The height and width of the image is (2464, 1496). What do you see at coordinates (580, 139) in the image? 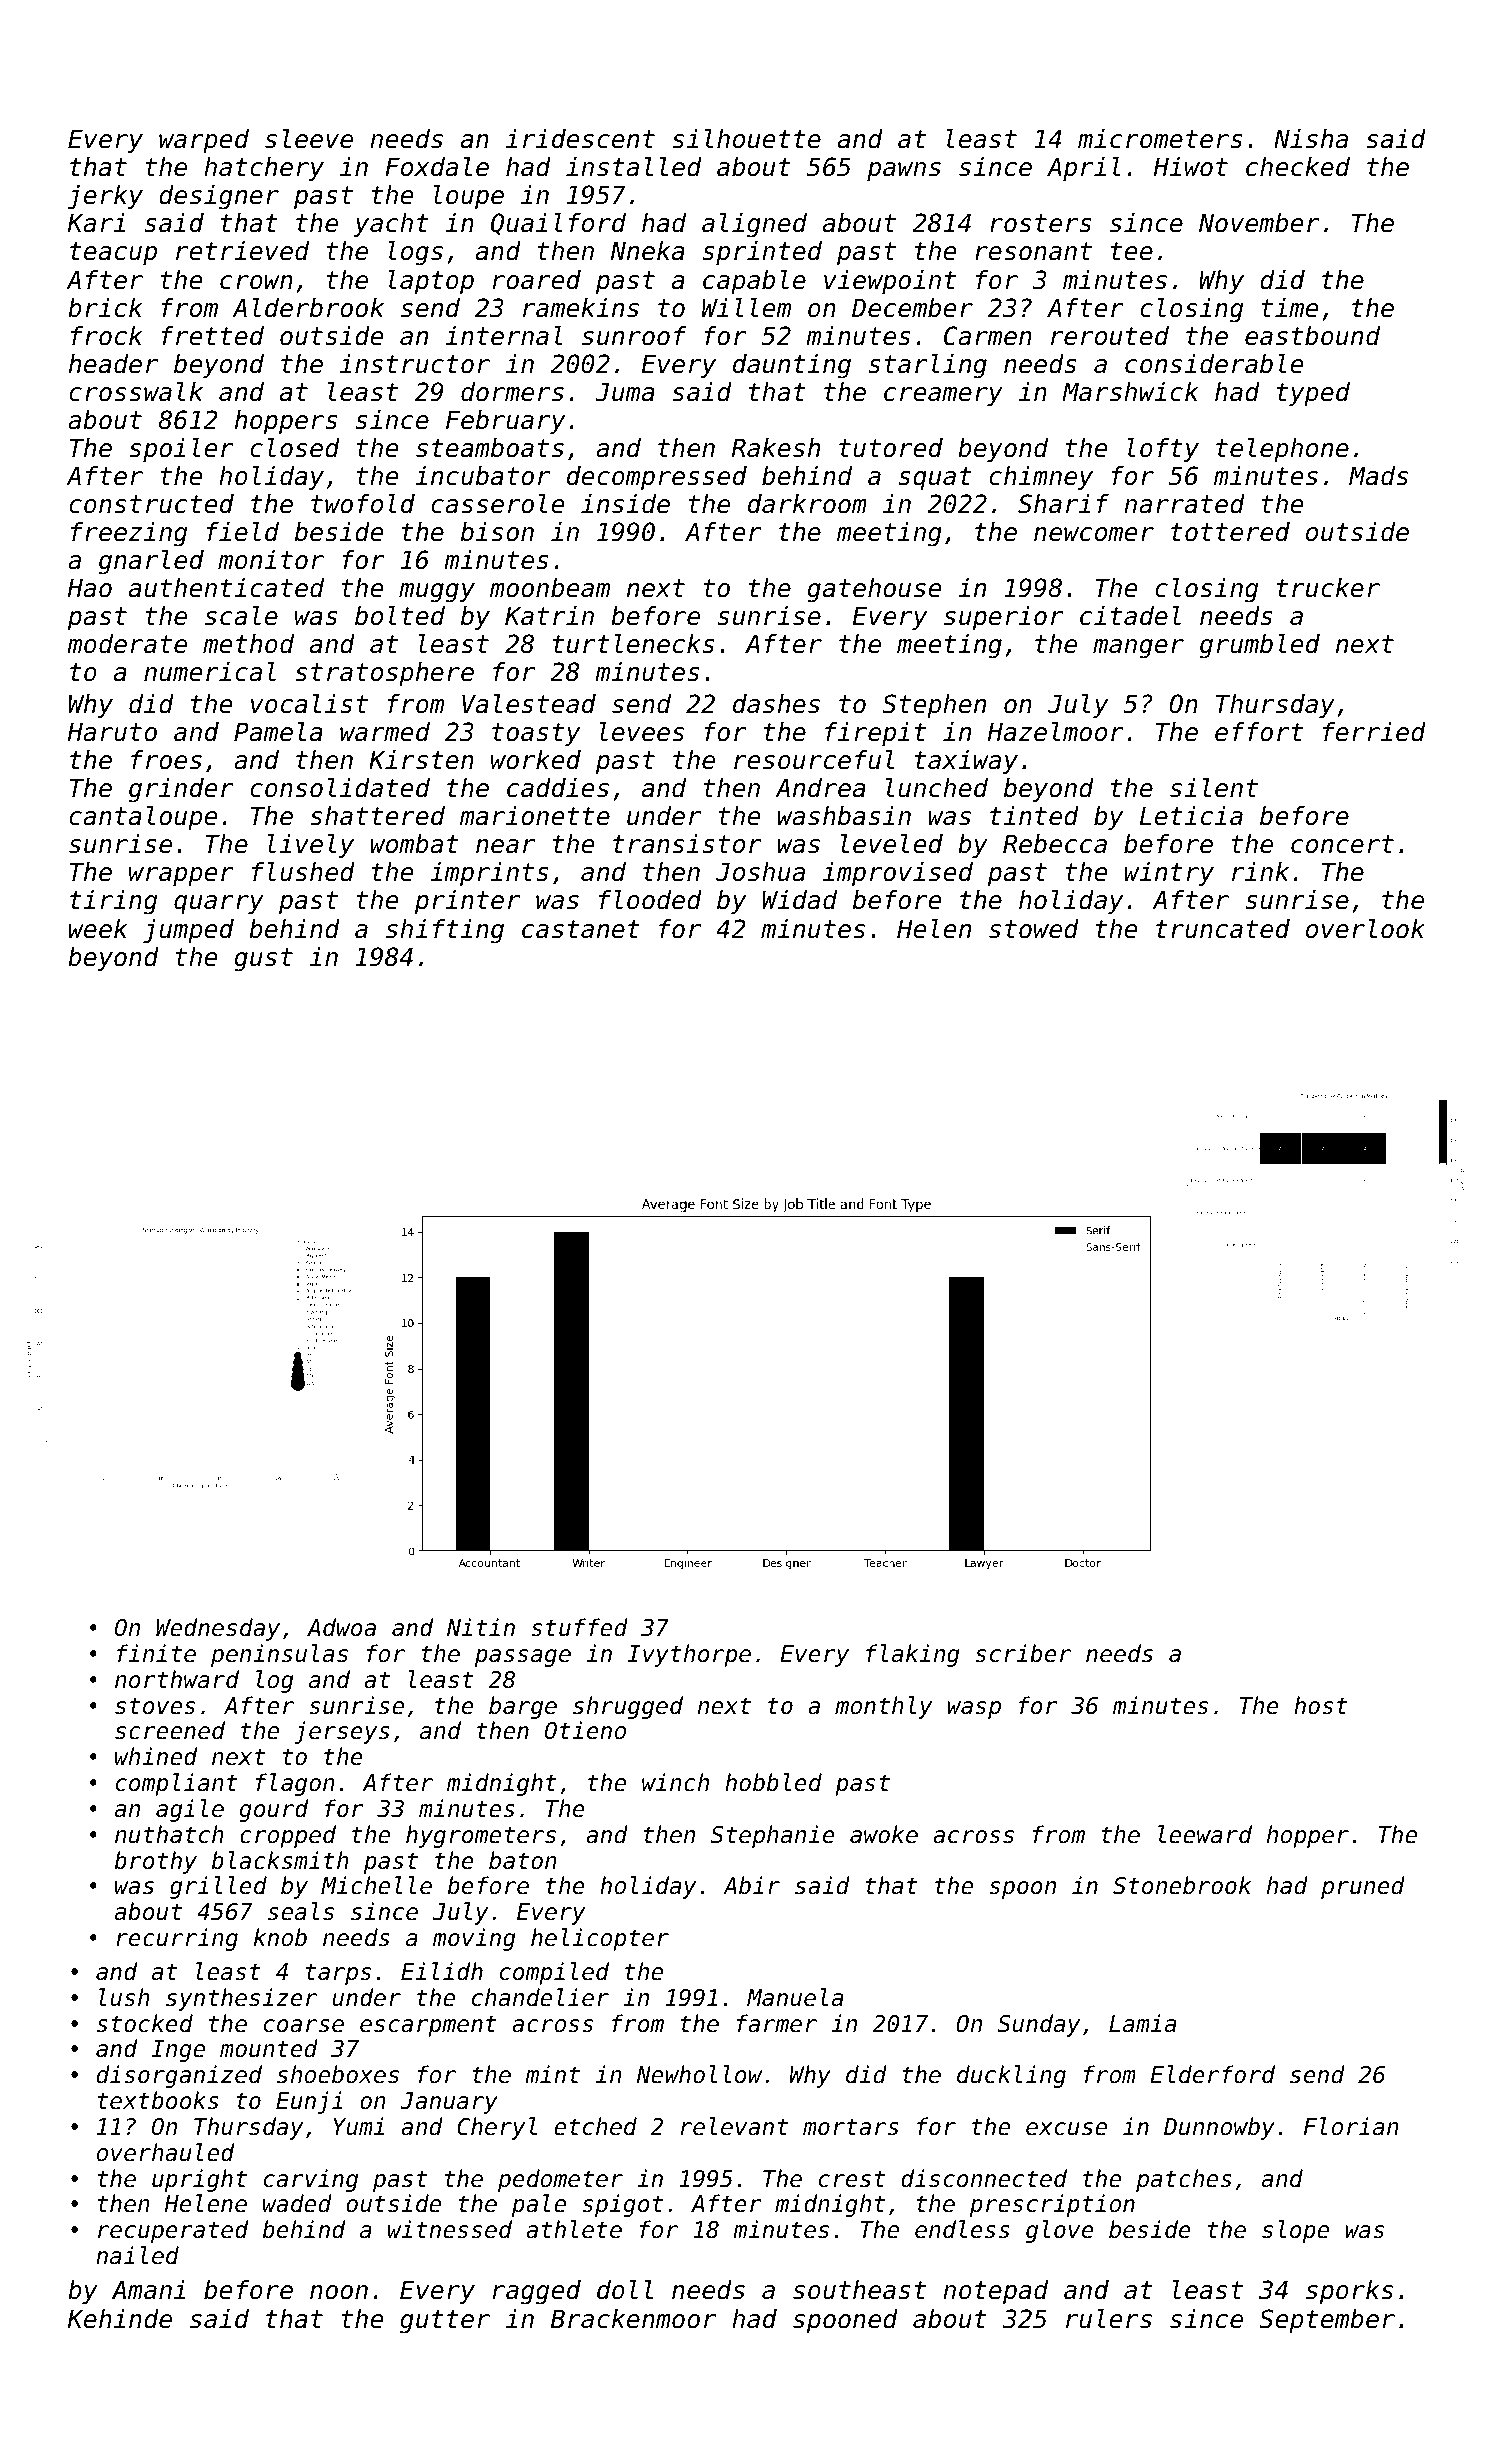
I see `iridescent` at bounding box center [580, 139].
